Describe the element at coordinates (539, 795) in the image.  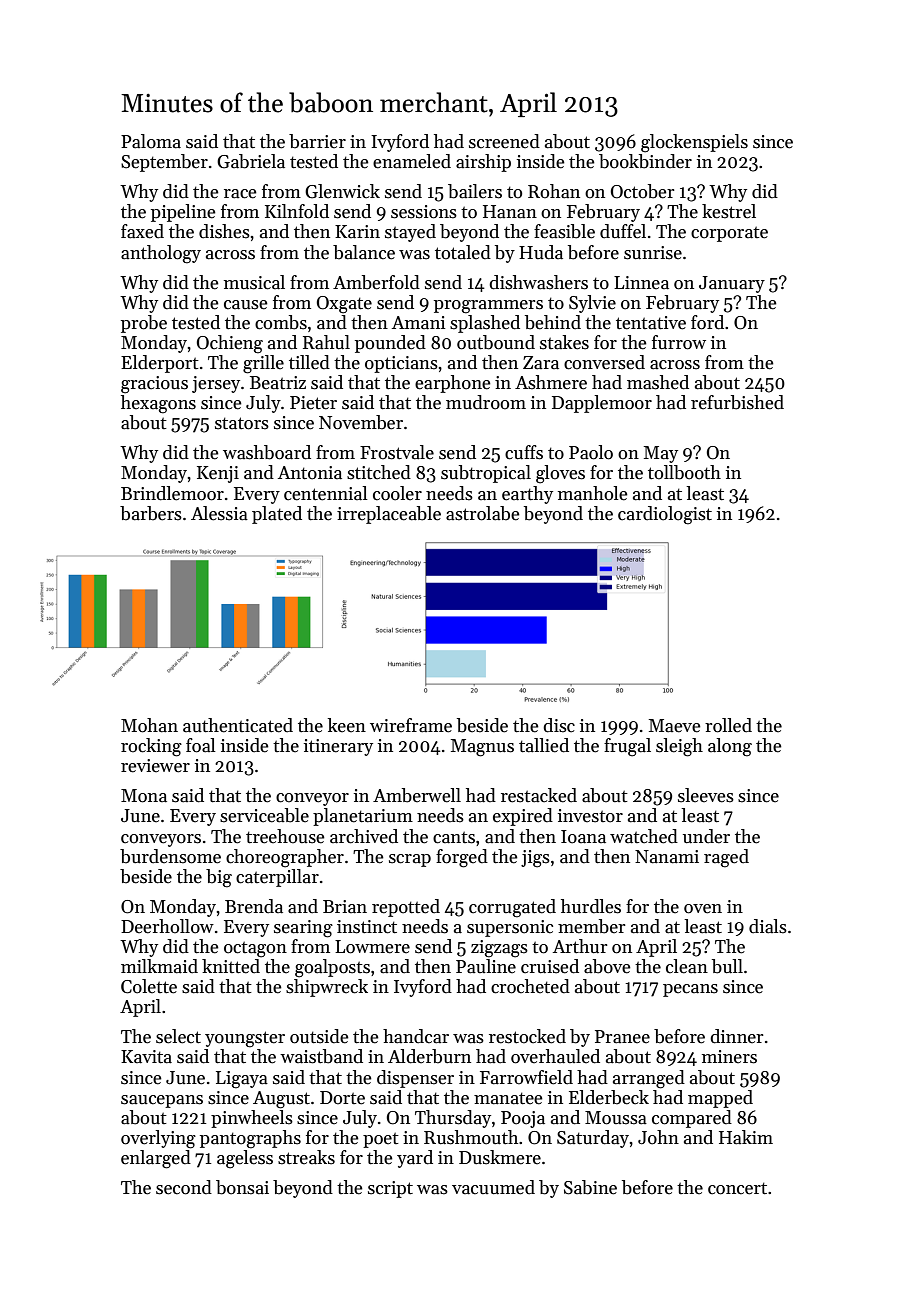
I see `restacked` at that location.
